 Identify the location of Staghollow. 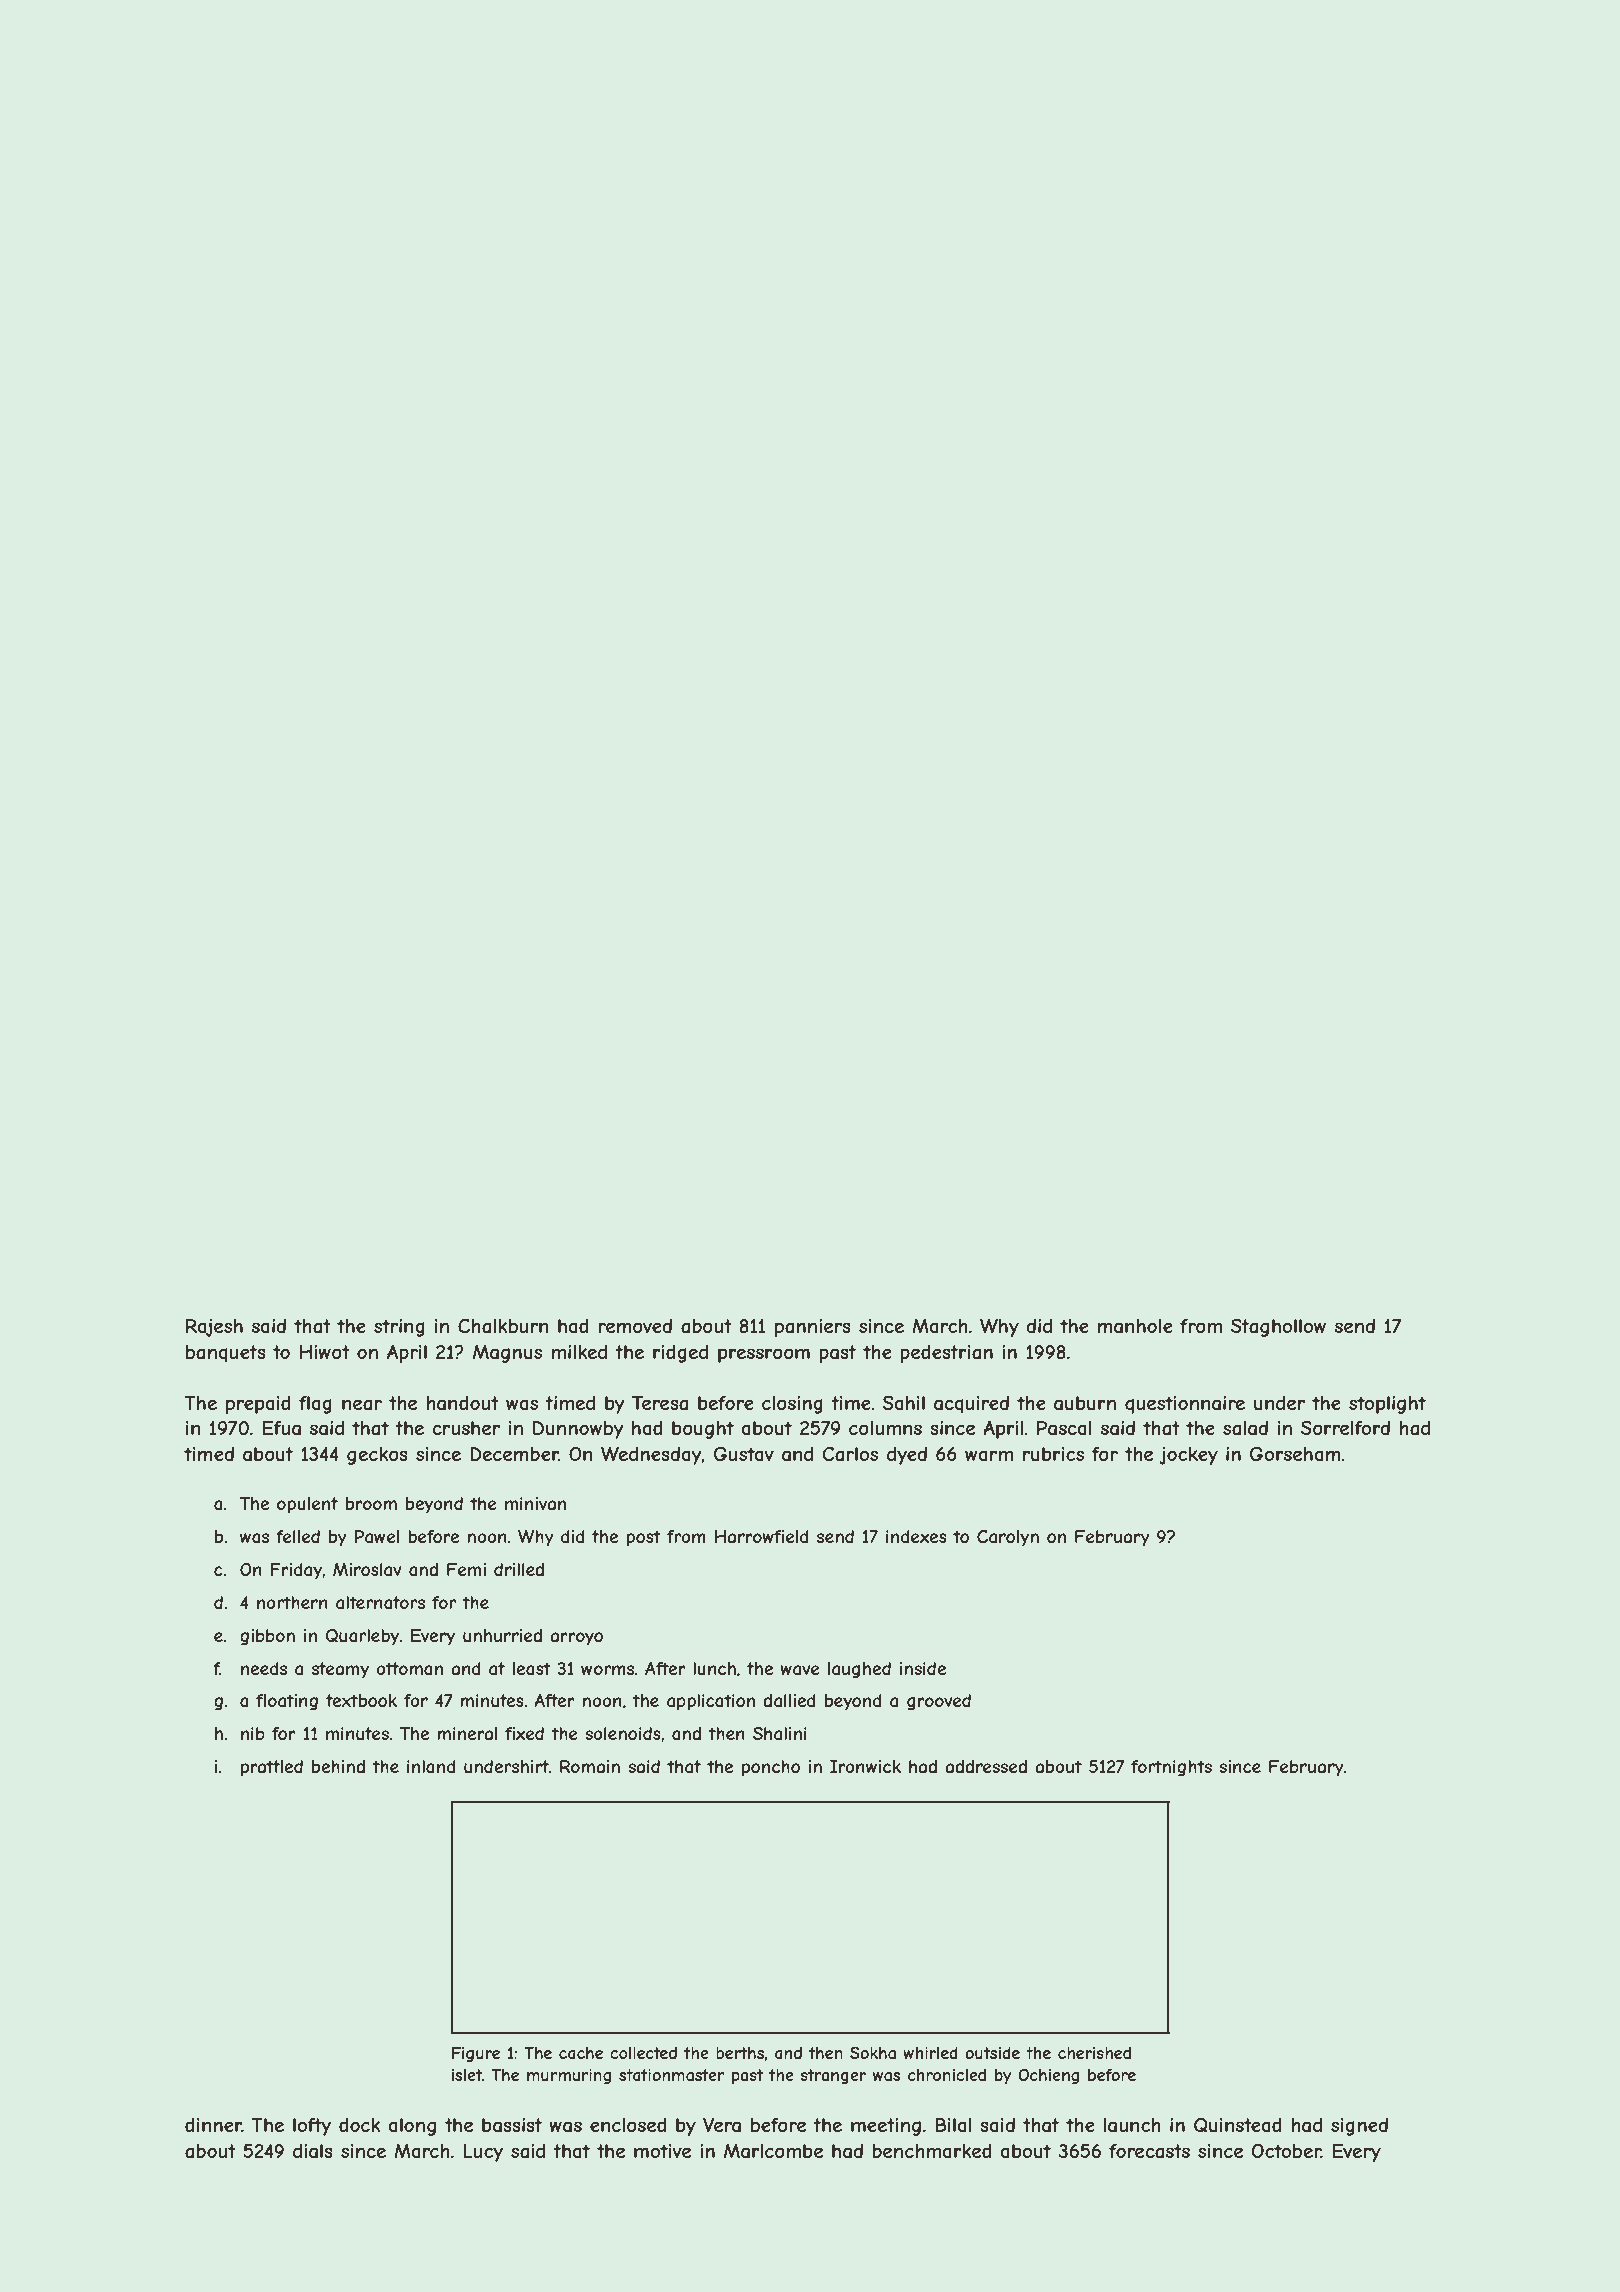
(1278, 1327).
